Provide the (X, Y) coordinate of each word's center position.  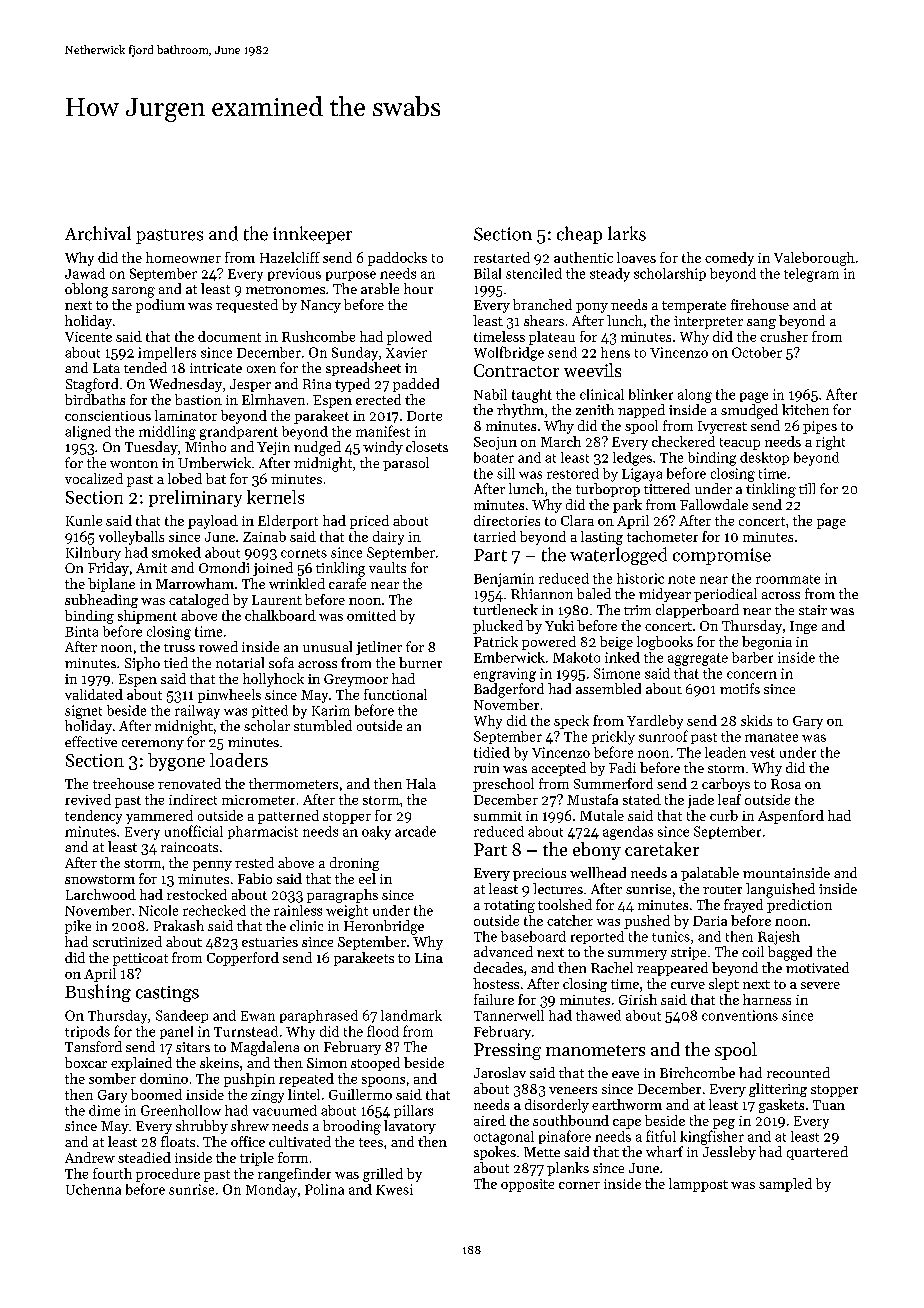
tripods (87, 1032)
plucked (498, 627)
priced (369, 522)
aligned (88, 433)
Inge (803, 627)
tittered (667, 488)
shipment (147, 617)
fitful (661, 1136)
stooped (375, 1064)
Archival (98, 233)
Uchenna (93, 1189)
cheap (579, 235)
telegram (811, 275)
